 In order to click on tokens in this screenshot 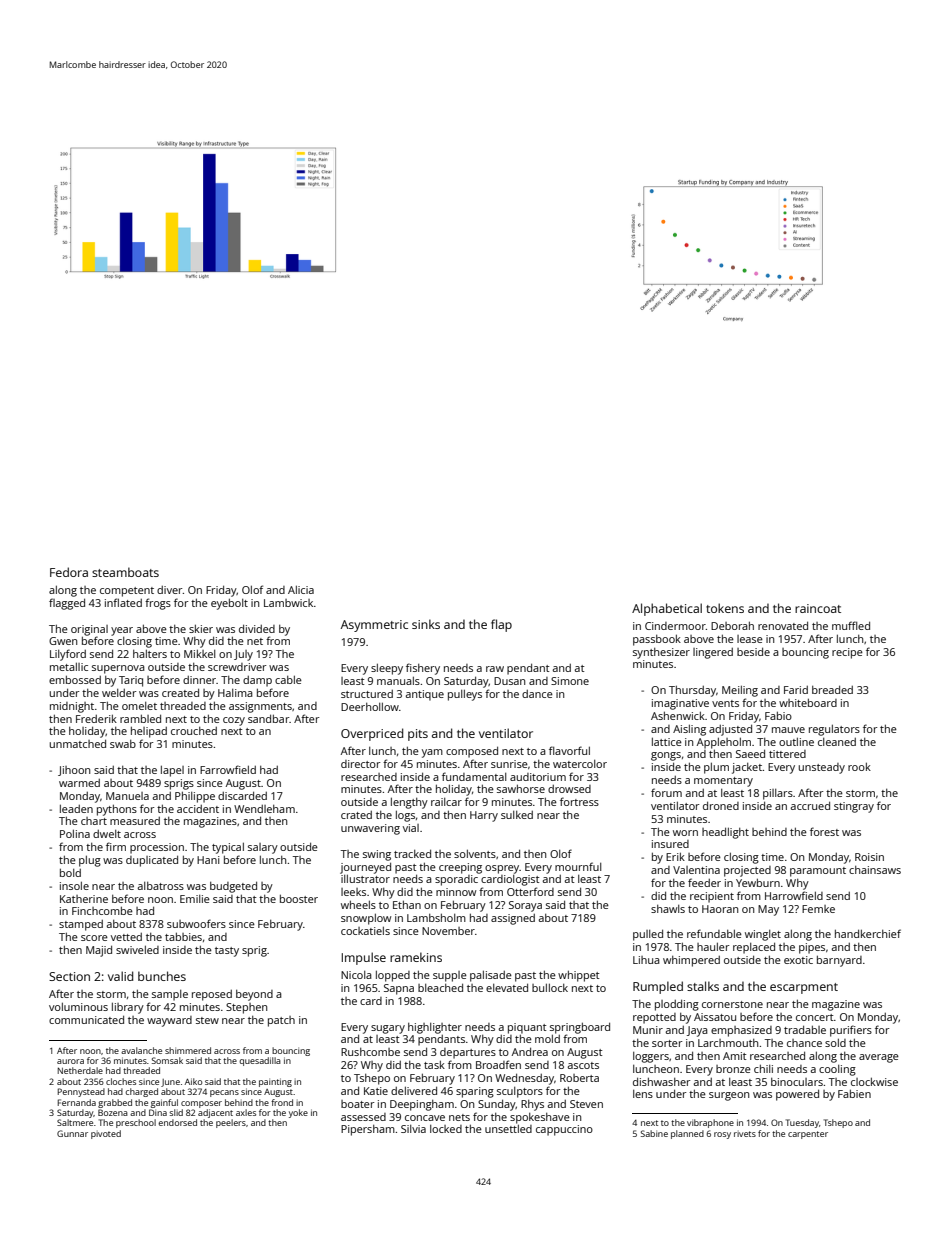, I will do `click(725, 608)`.
